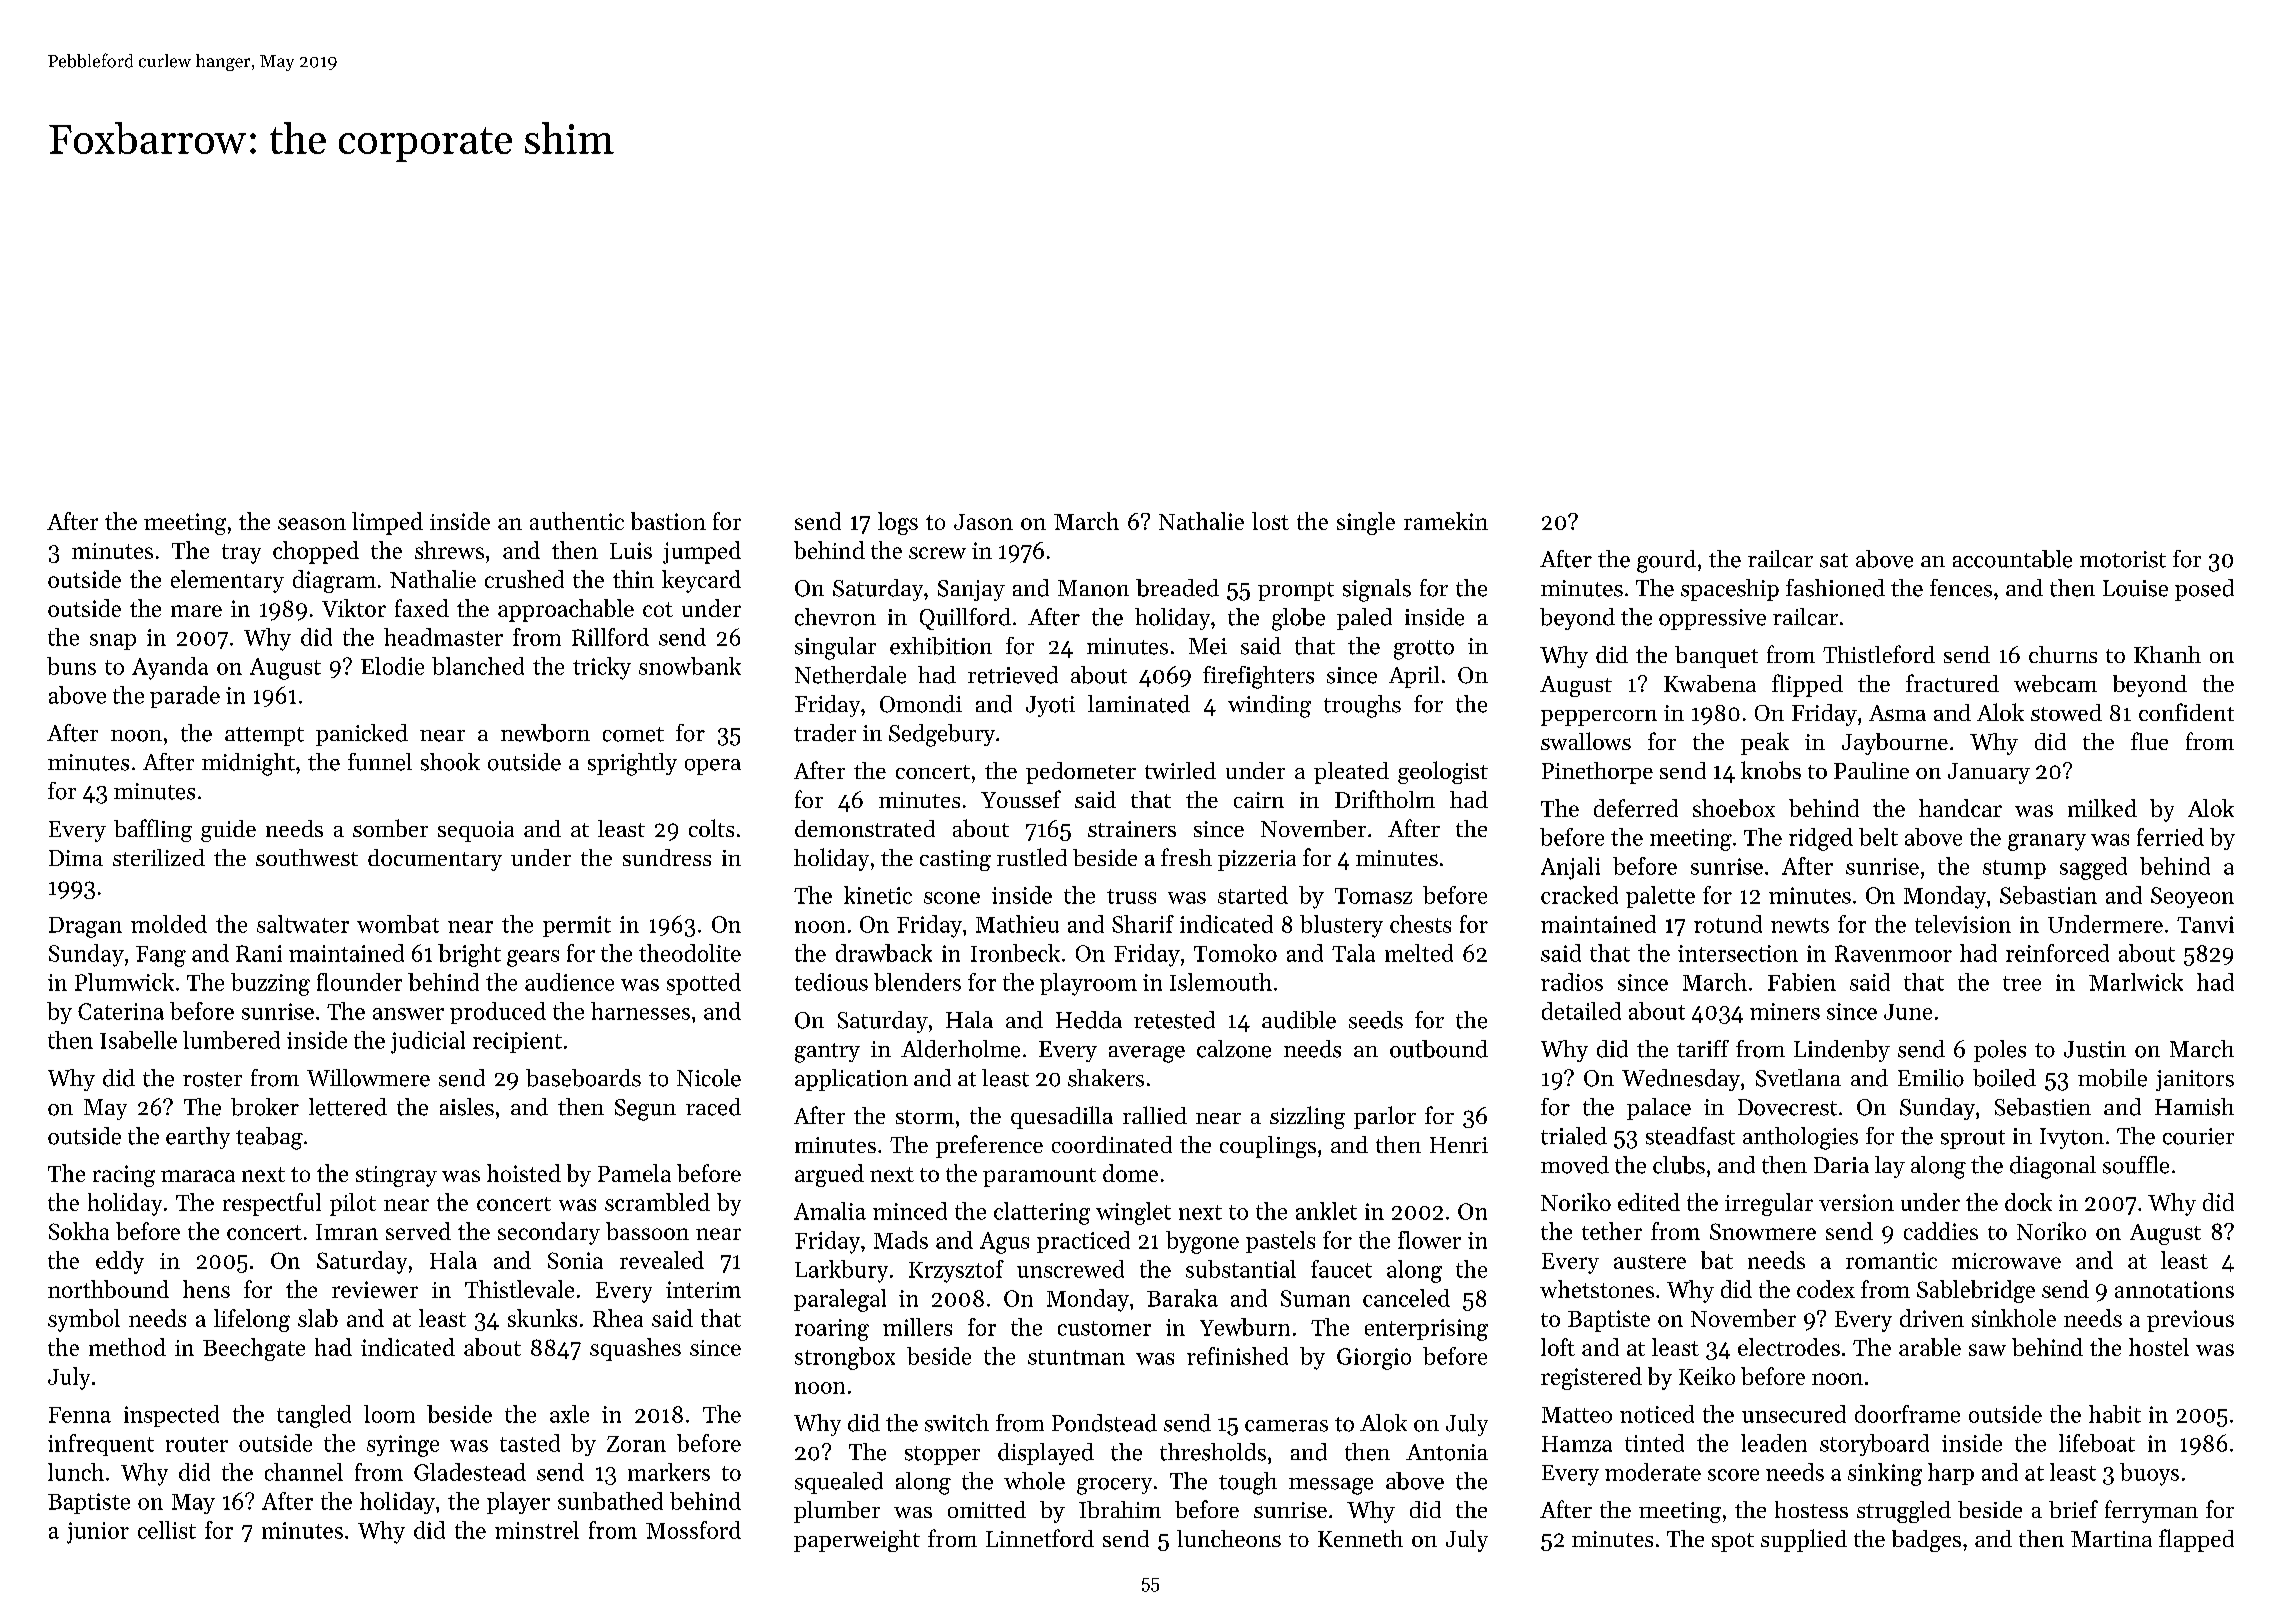 The width and height of the screenshot is (2282, 1614). Describe the element at coordinates (196, 611) in the screenshot. I see `mare` at that location.
